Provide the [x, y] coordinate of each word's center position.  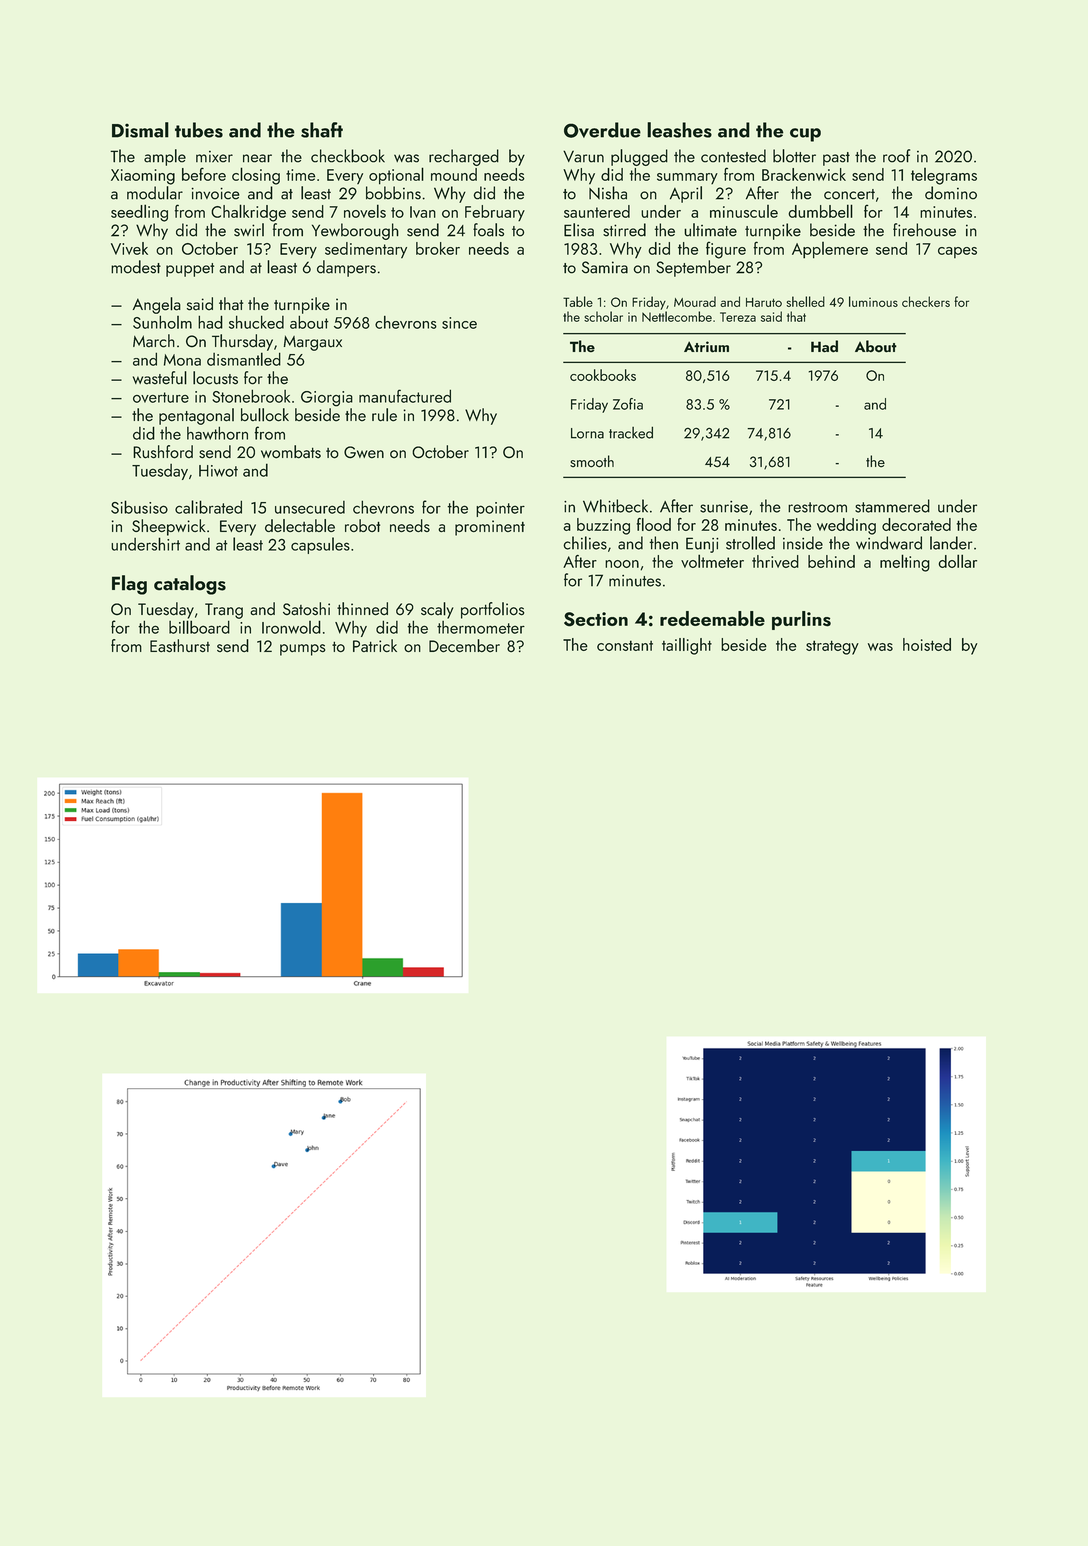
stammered [892, 506]
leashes [679, 130]
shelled [805, 301]
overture [161, 397]
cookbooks [603, 375]
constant [625, 645]
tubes [199, 130]
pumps [302, 650]
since [459, 323]
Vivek [129, 248]
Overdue [602, 130]
